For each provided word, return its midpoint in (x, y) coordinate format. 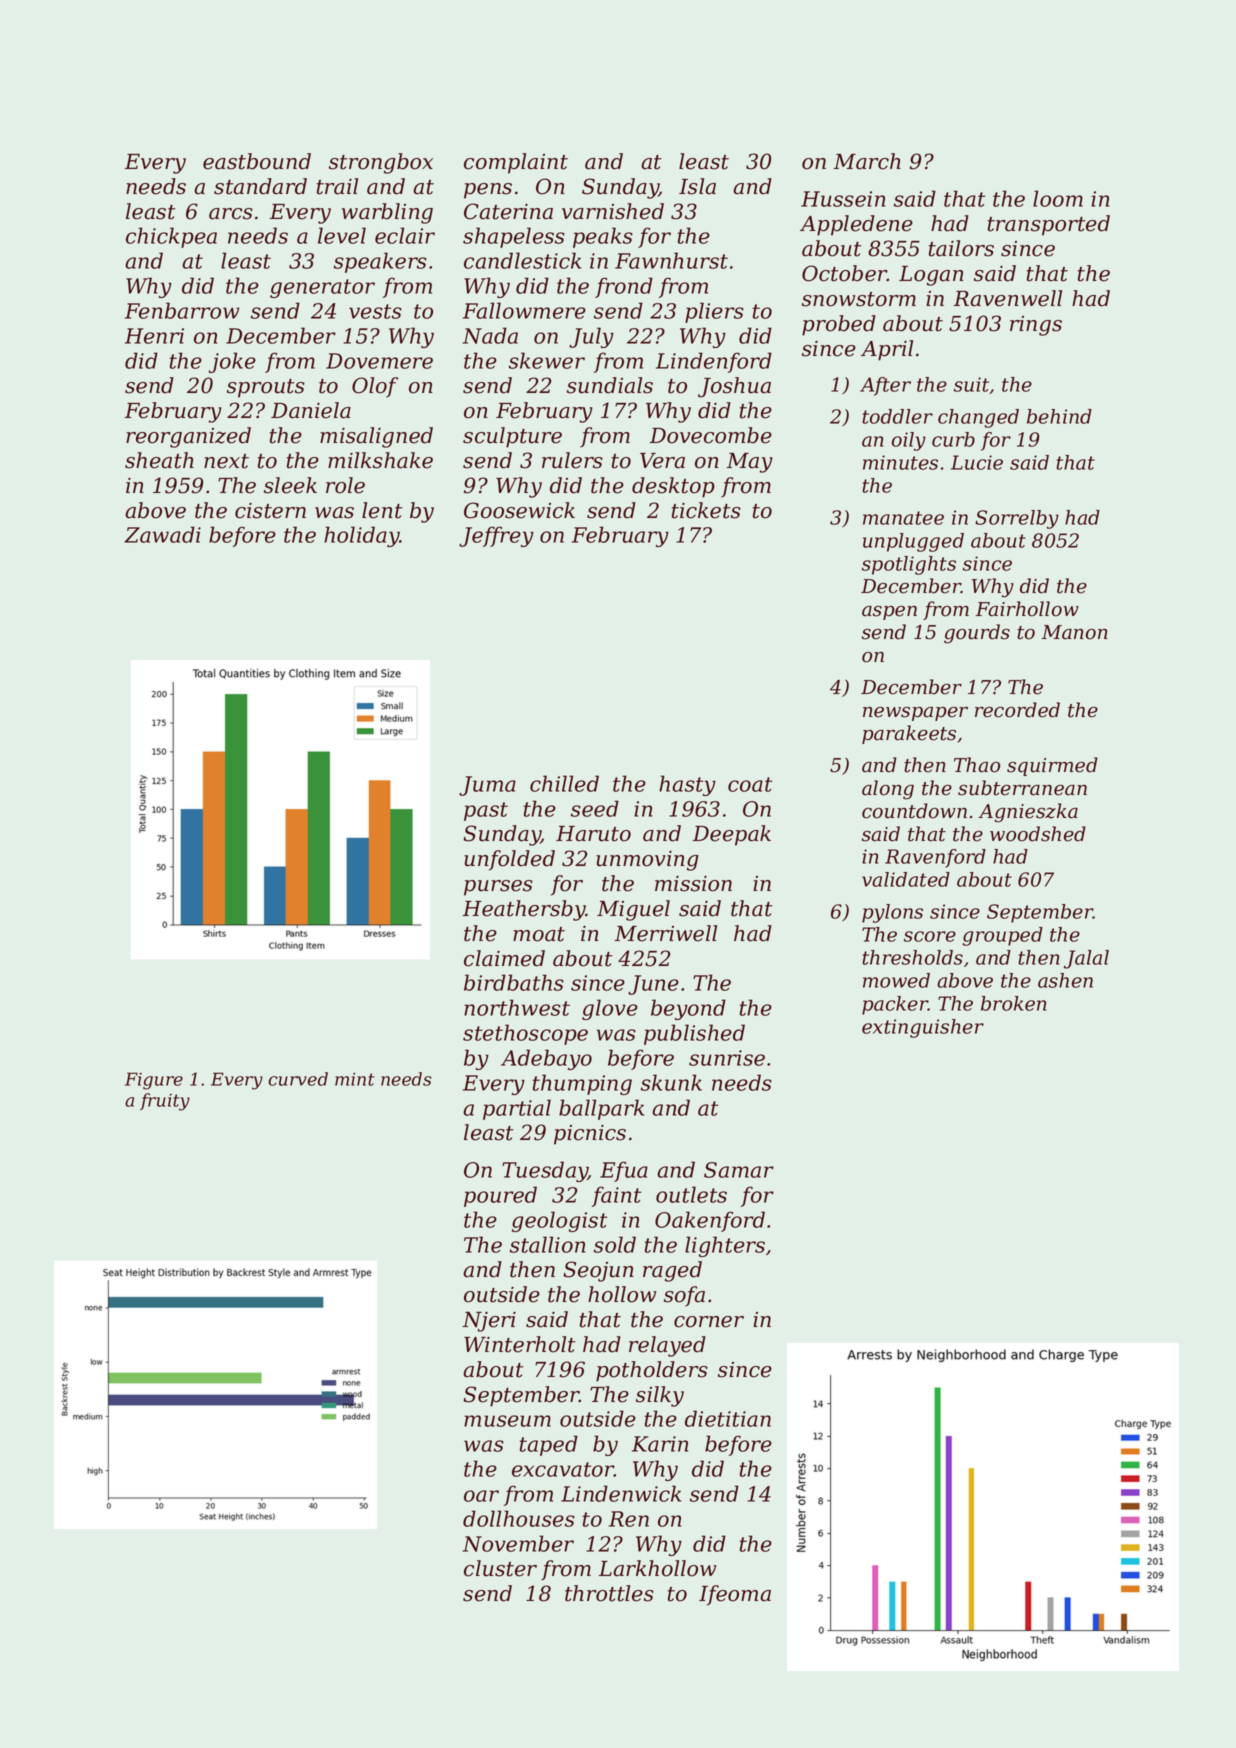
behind (1059, 416)
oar (481, 1496)
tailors (961, 248)
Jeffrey (496, 536)
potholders (652, 1371)
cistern (270, 511)
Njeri (489, 1322)
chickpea (171, 237)
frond (624, 287)
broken (1013, 1003)
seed (595, 808)
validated (906, 879)
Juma (487, 786)
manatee (903, 518)
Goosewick (519, 510)
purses (498, 888)
